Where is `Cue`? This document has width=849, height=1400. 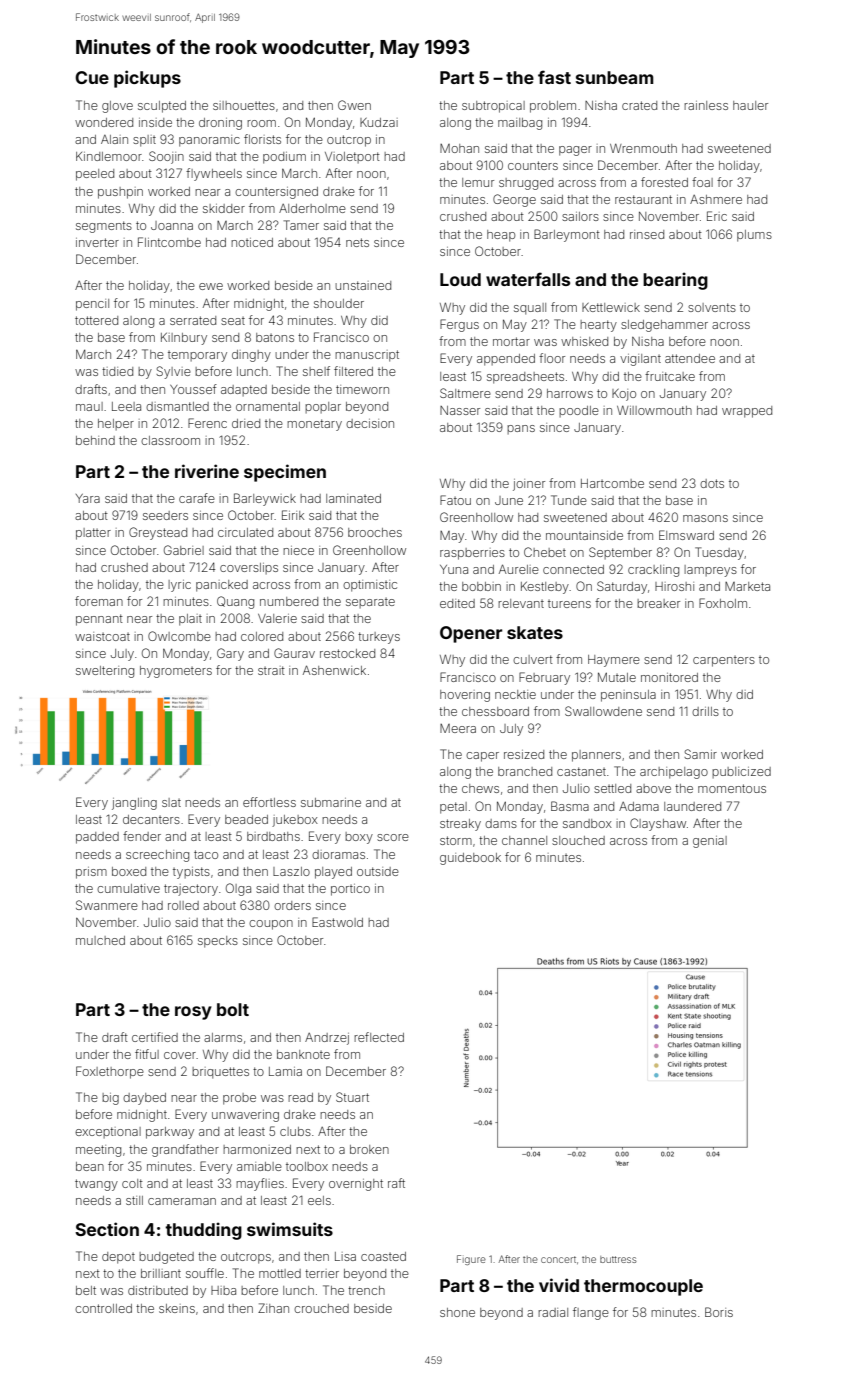 Cue is located at coordinates (92, 77).
